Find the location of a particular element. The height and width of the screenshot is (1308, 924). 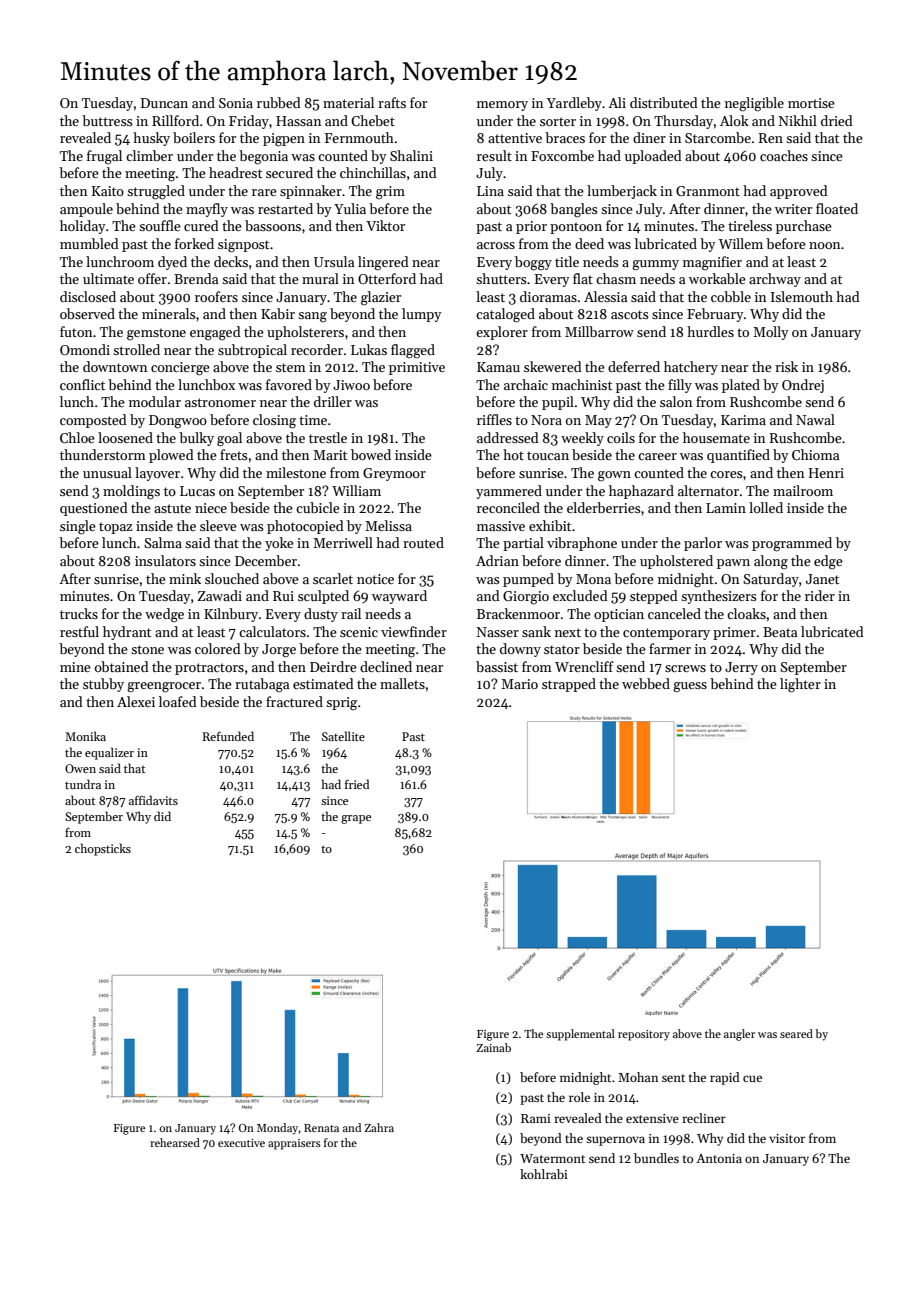

Ondrej is located at coordinates (803, 386).
